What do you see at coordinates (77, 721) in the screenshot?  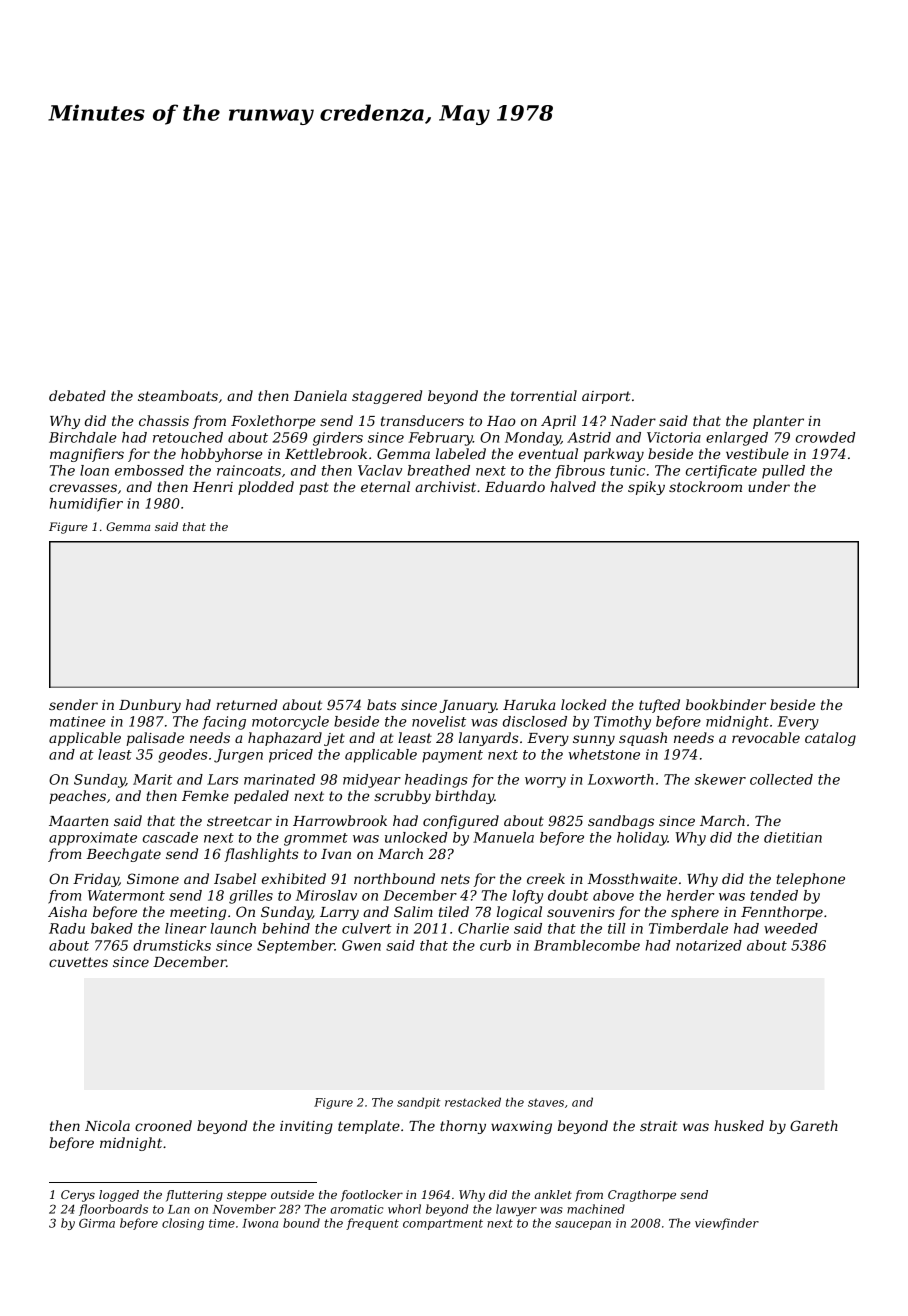 I see `matinee` at bounding box center [77, 721].
